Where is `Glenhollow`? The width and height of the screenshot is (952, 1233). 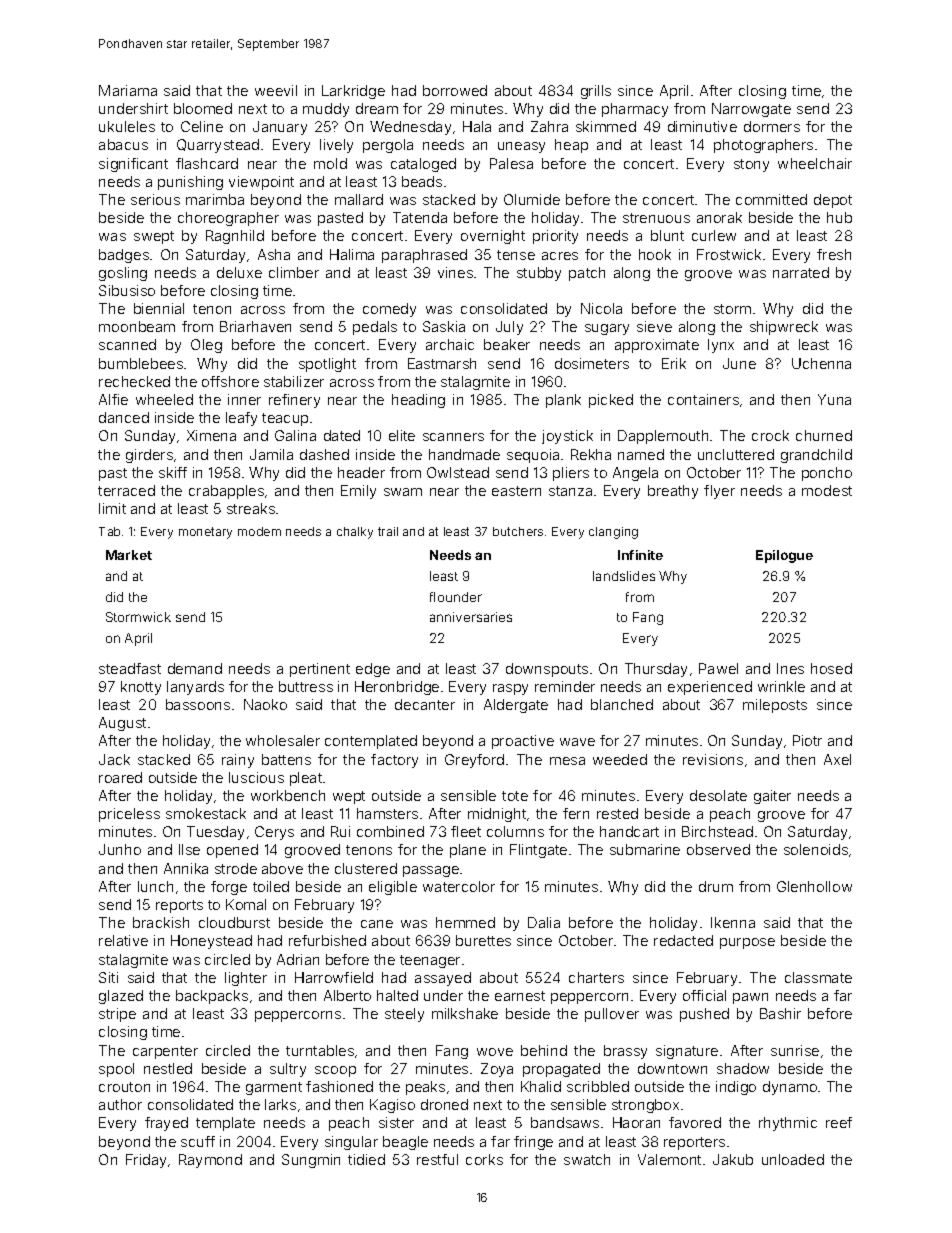 Glenhollow is located at coordinates (814, 886).
